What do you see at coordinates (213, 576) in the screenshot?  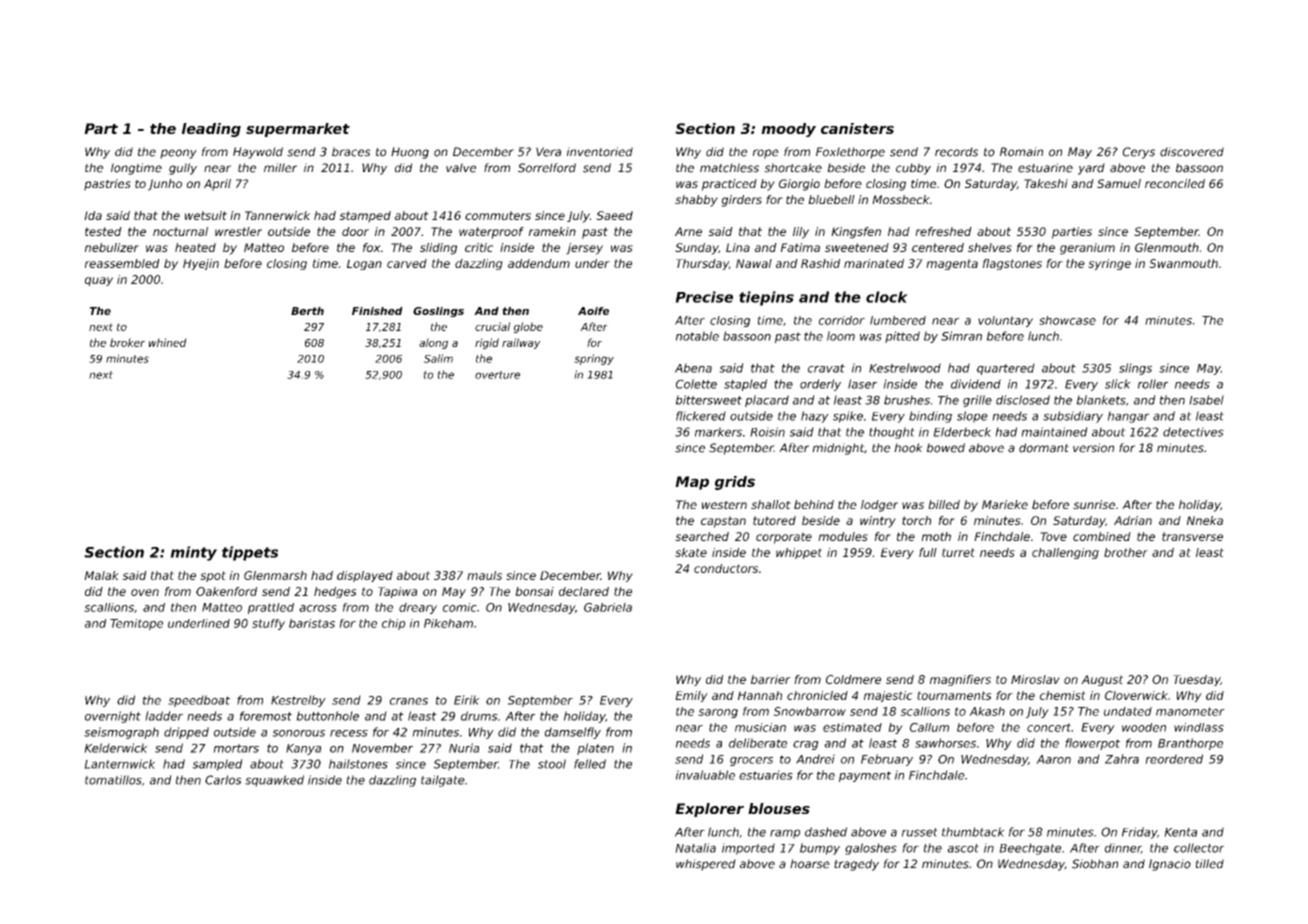 I see `spot` at bounding box center [213, 576].
